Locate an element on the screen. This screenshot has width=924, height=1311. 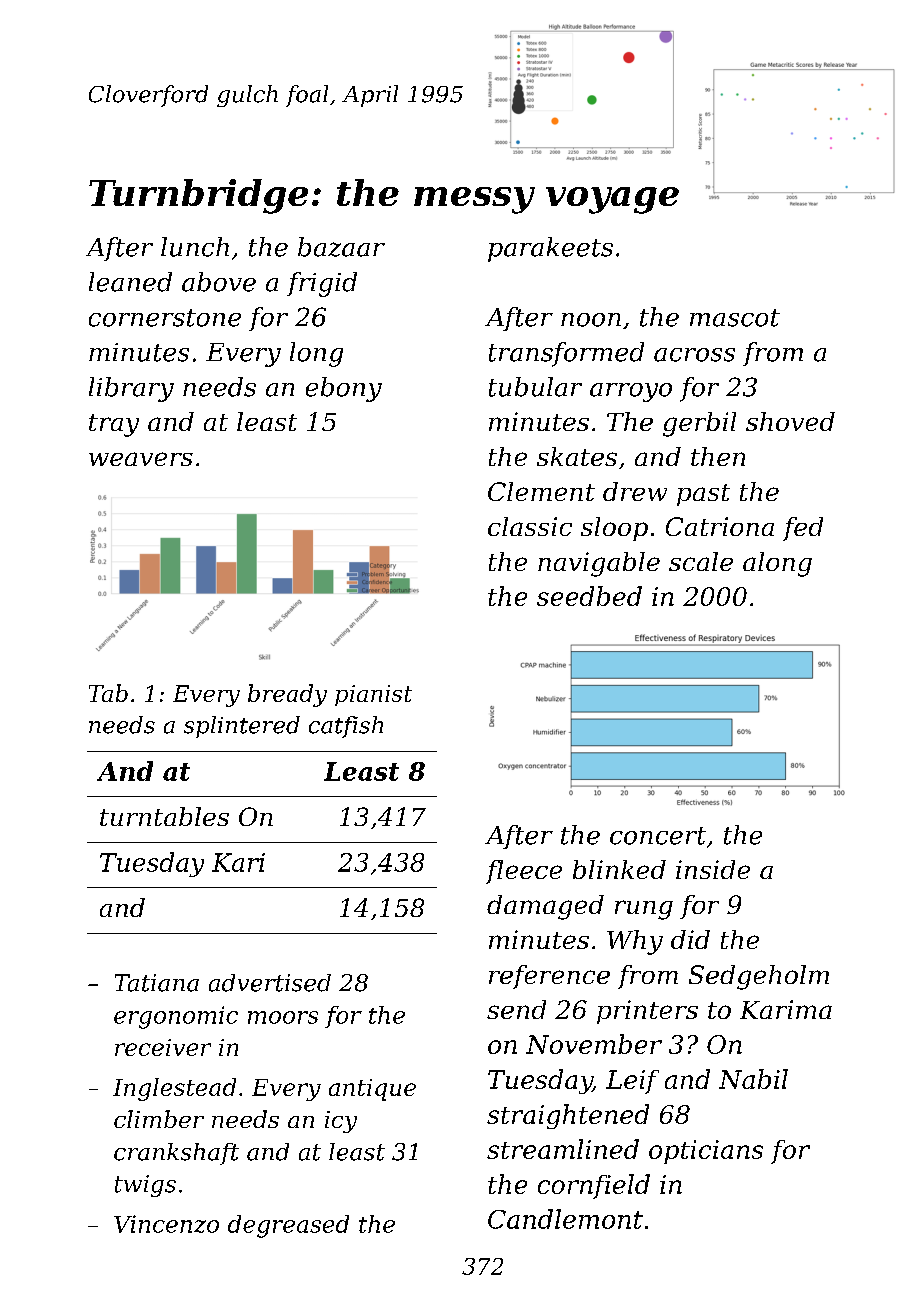
send is located at coordinates (516, 1009).
